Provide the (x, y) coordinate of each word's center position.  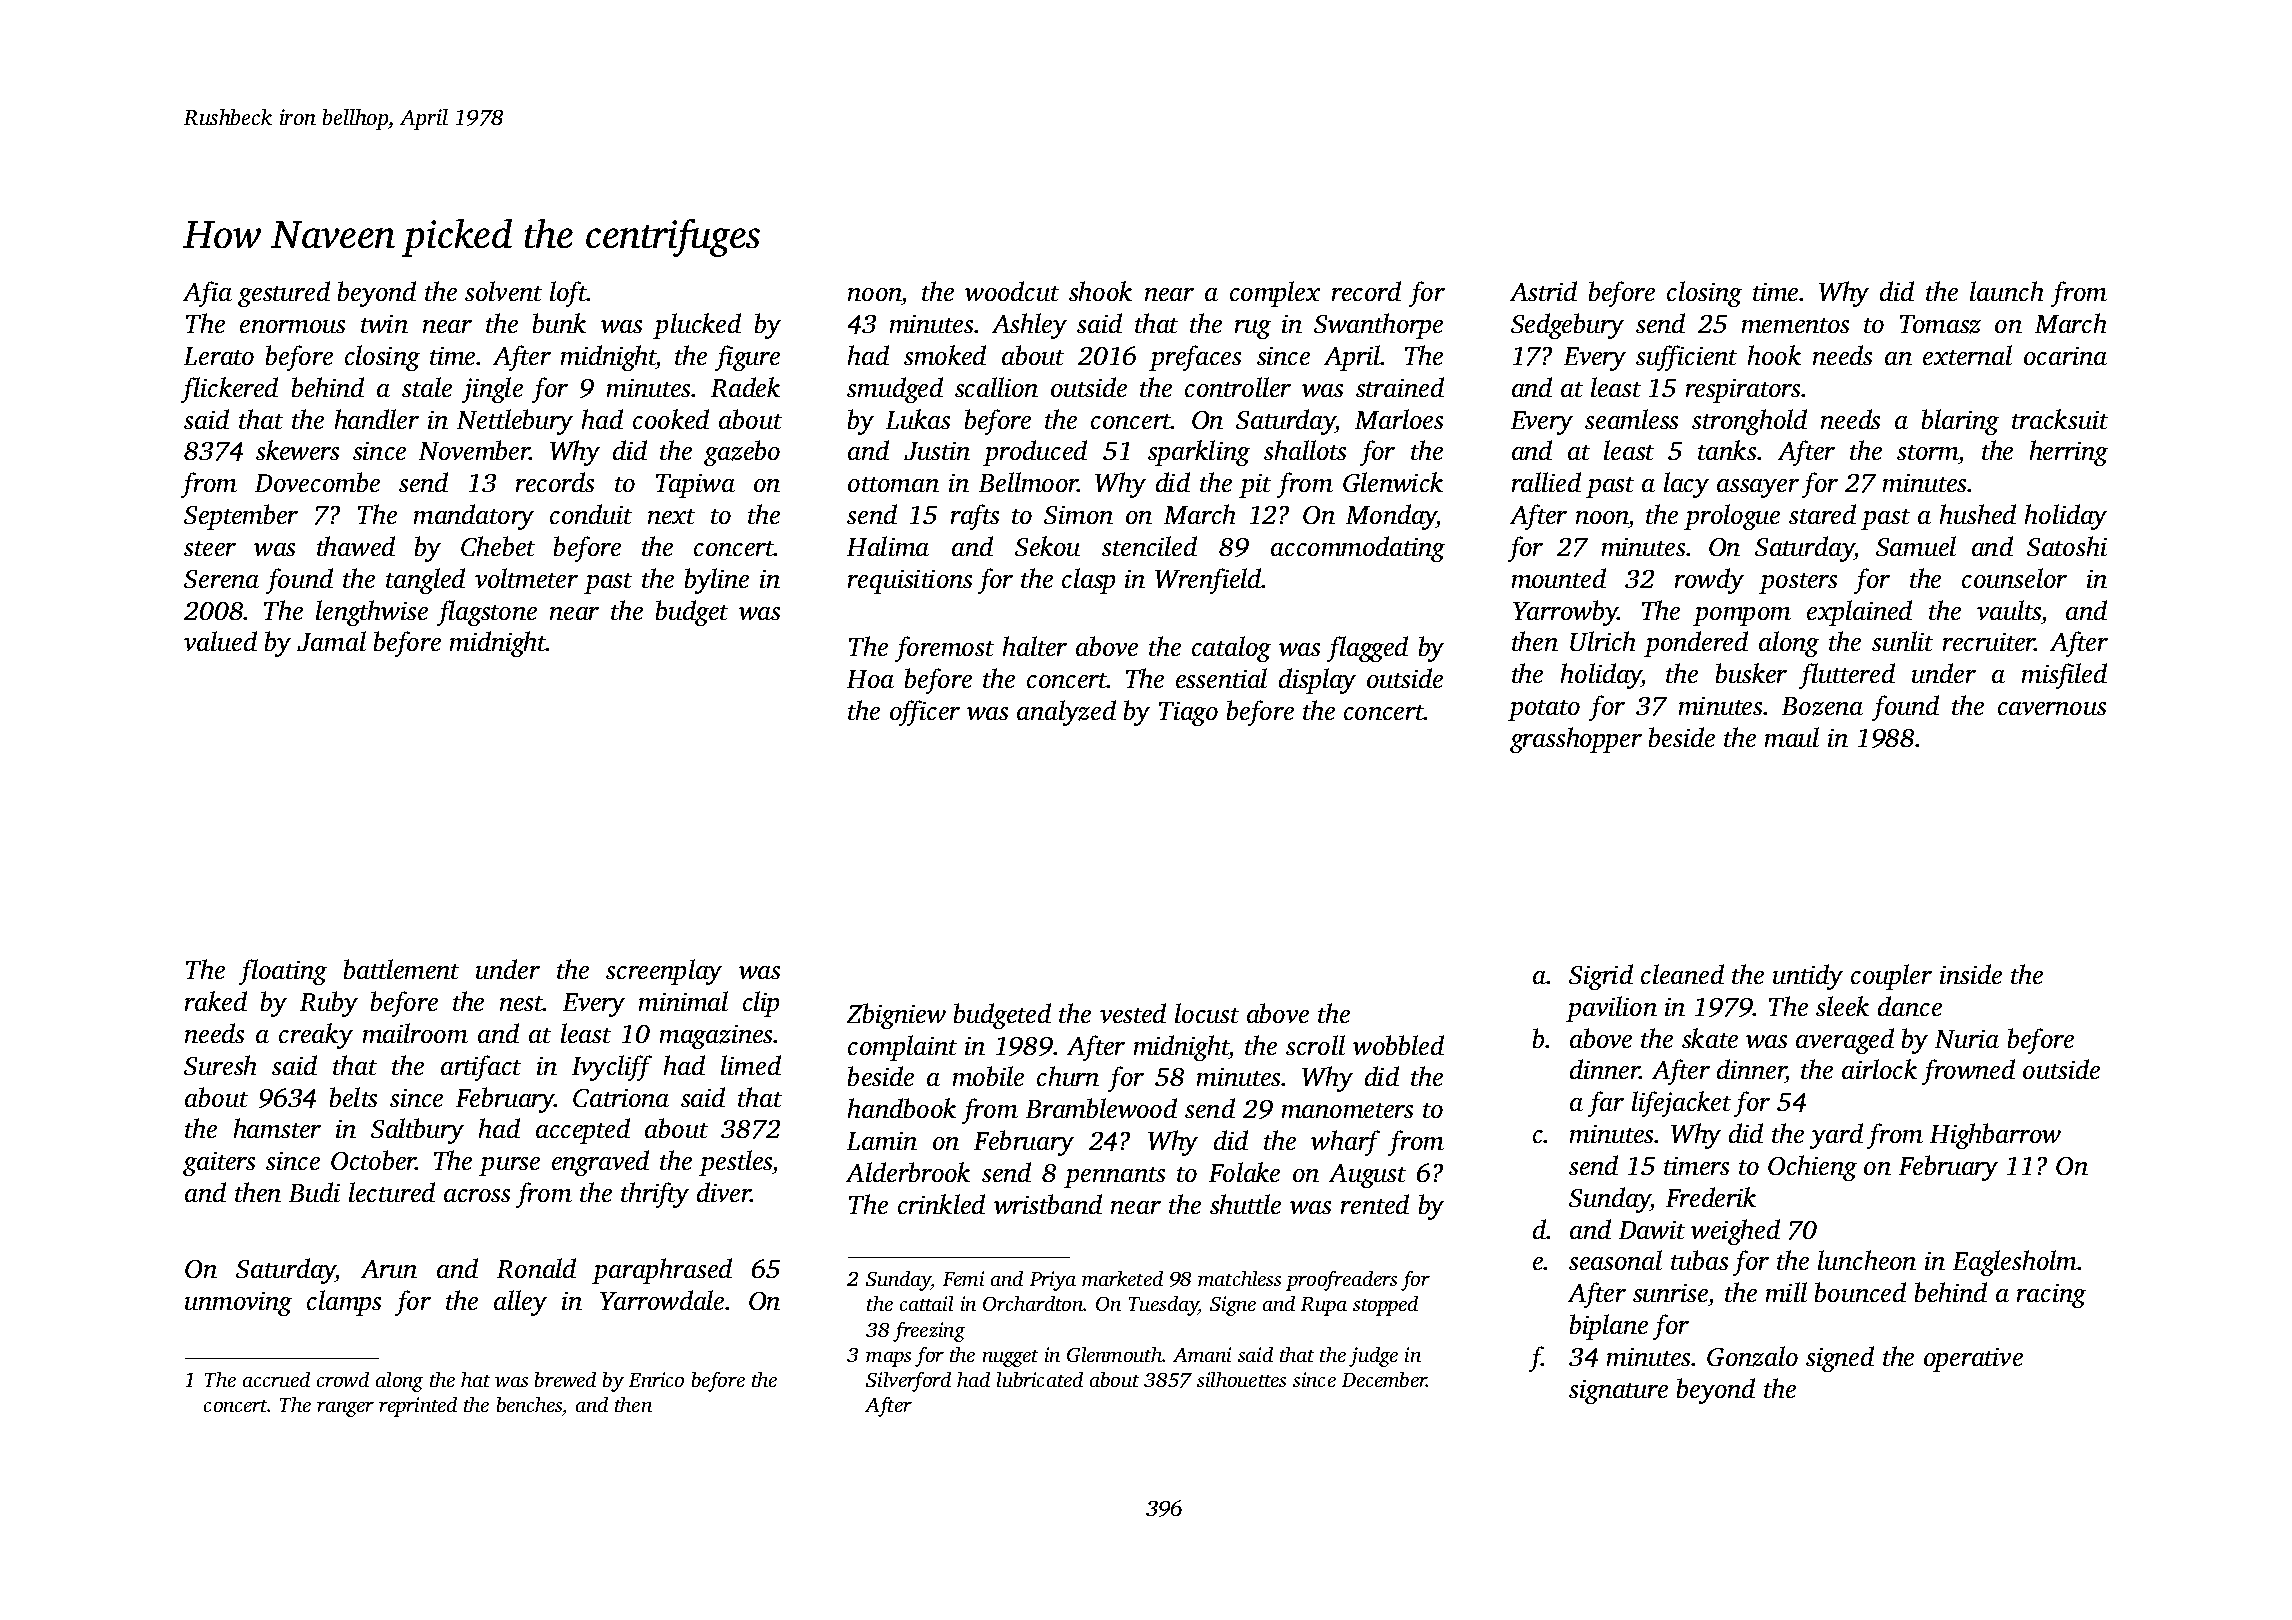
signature (1618, 1392)
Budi (314, 1192)
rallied (1546, 482)
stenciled (1149, 546)
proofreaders (1341, 1281)
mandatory (474, 517)
